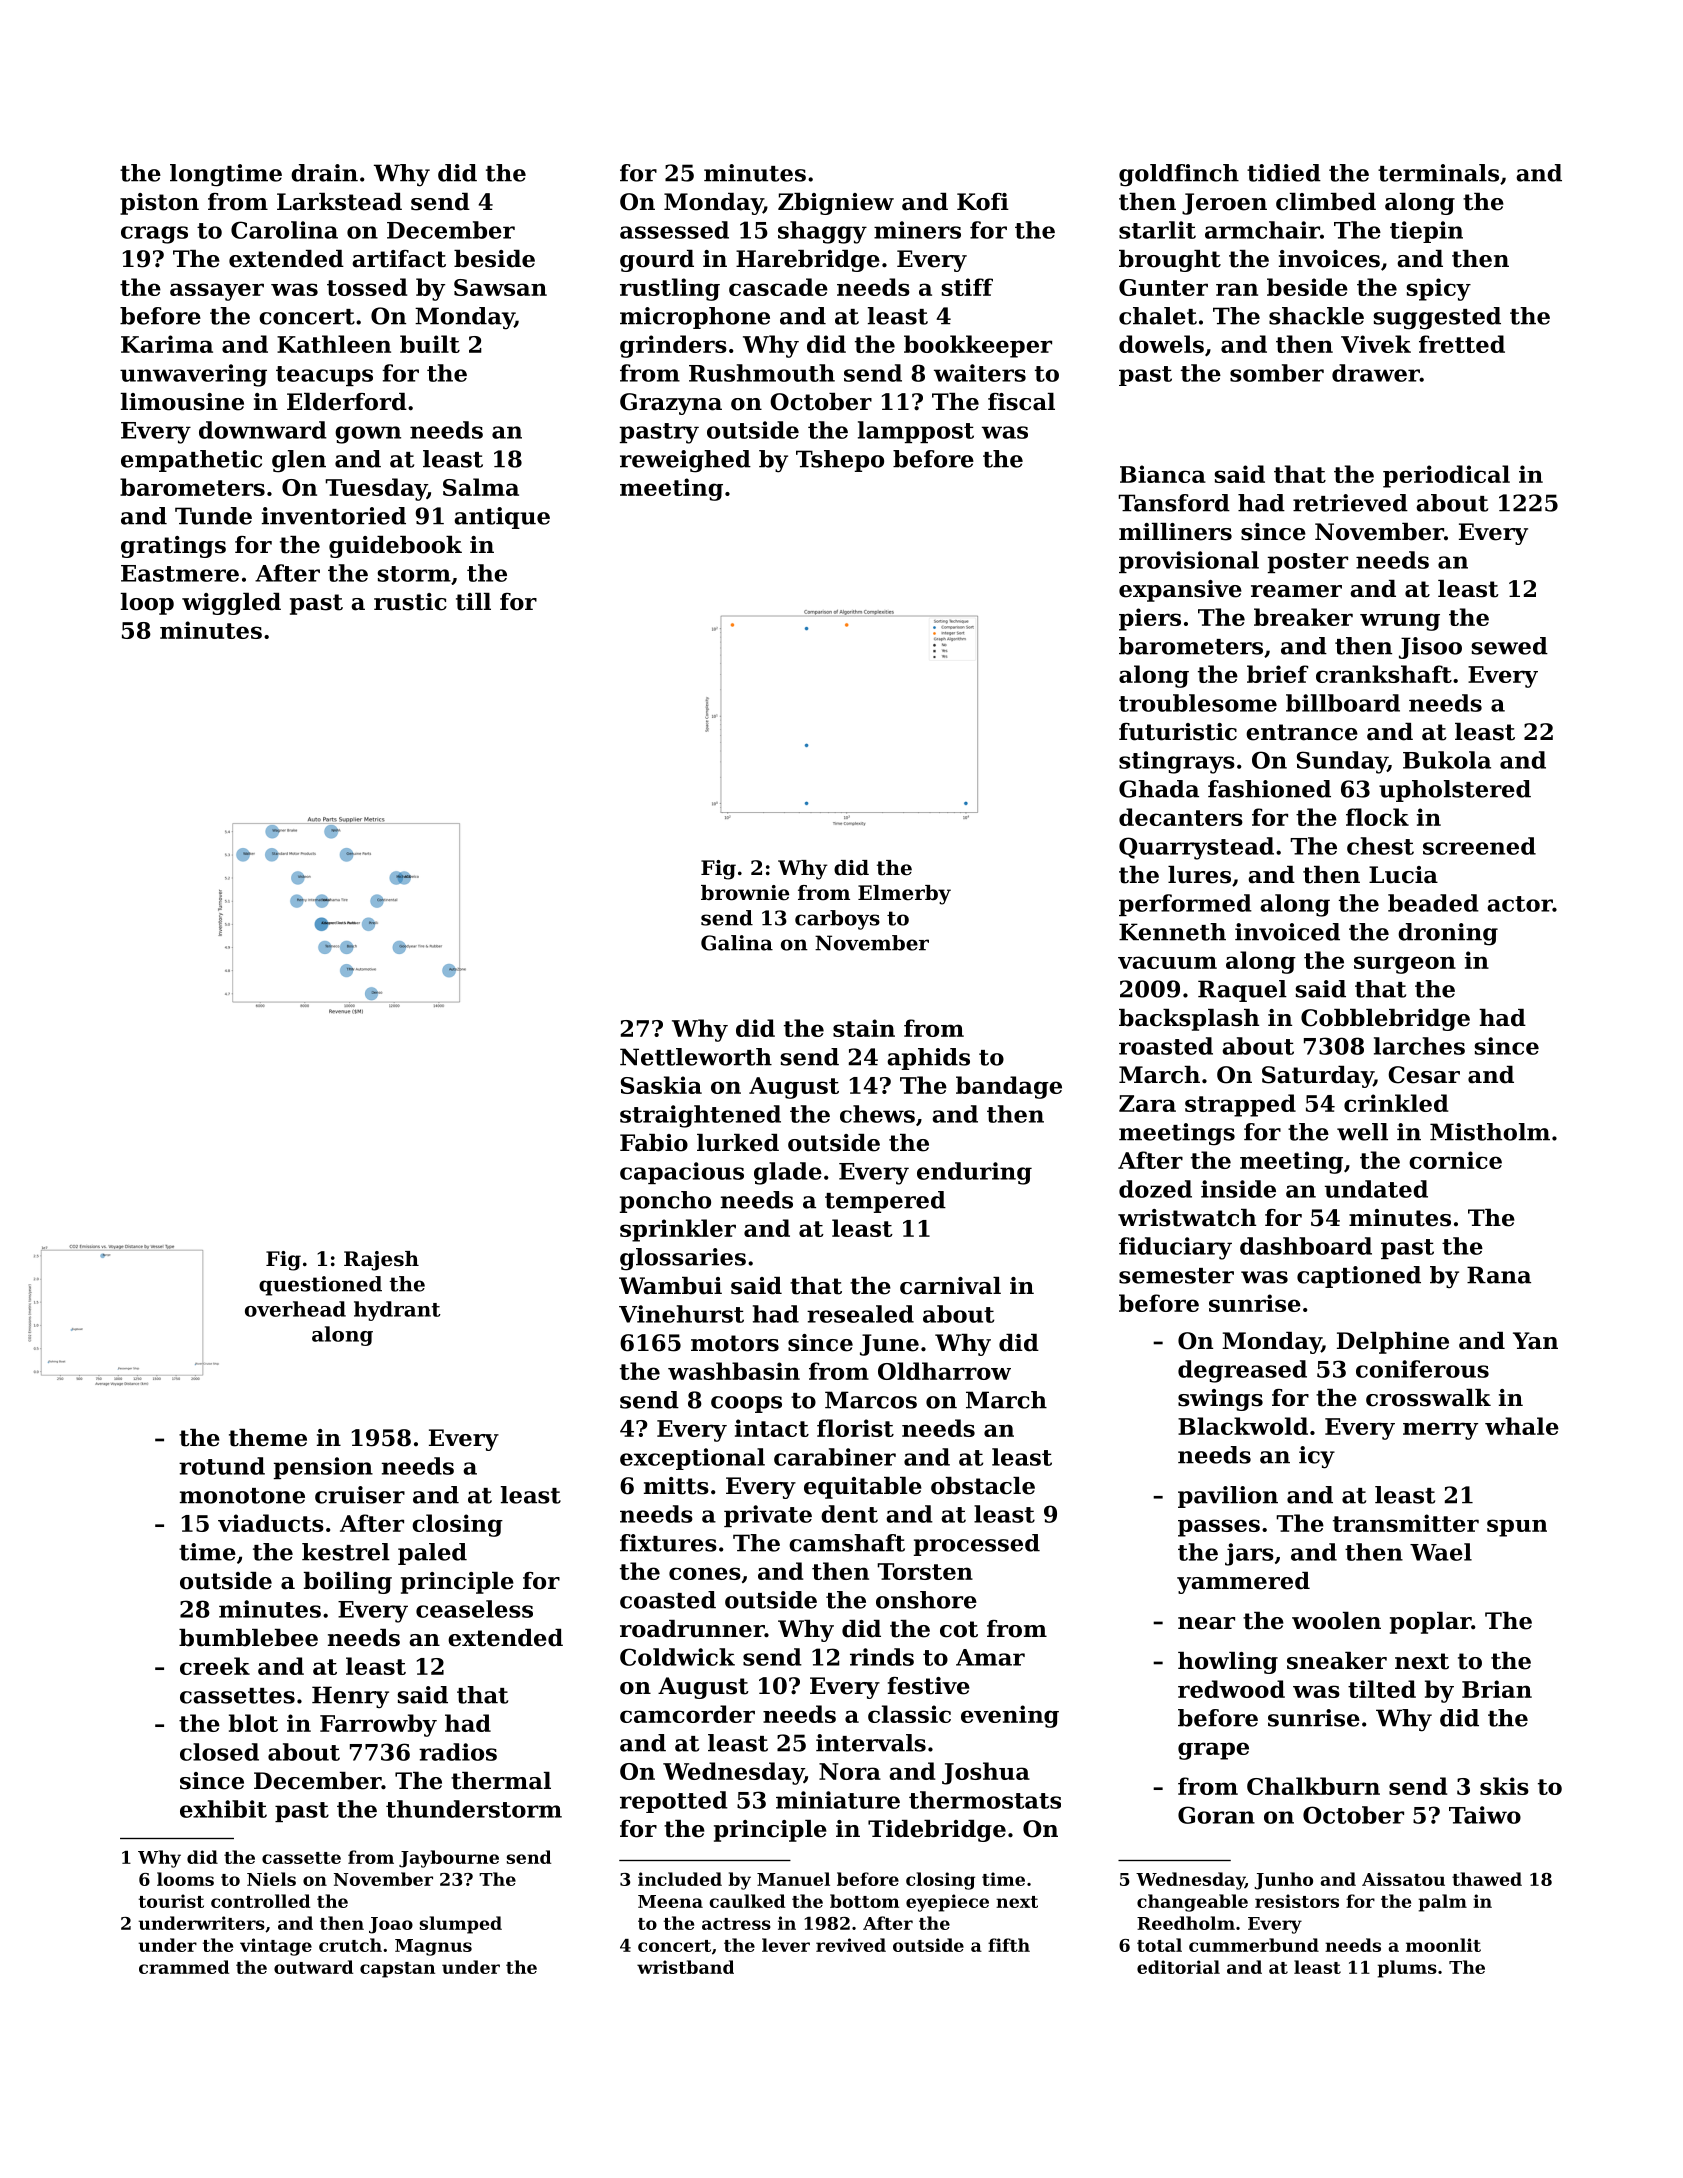 This document has height=2178, width=1683. I want to click on artifact, so click(399, 259).
